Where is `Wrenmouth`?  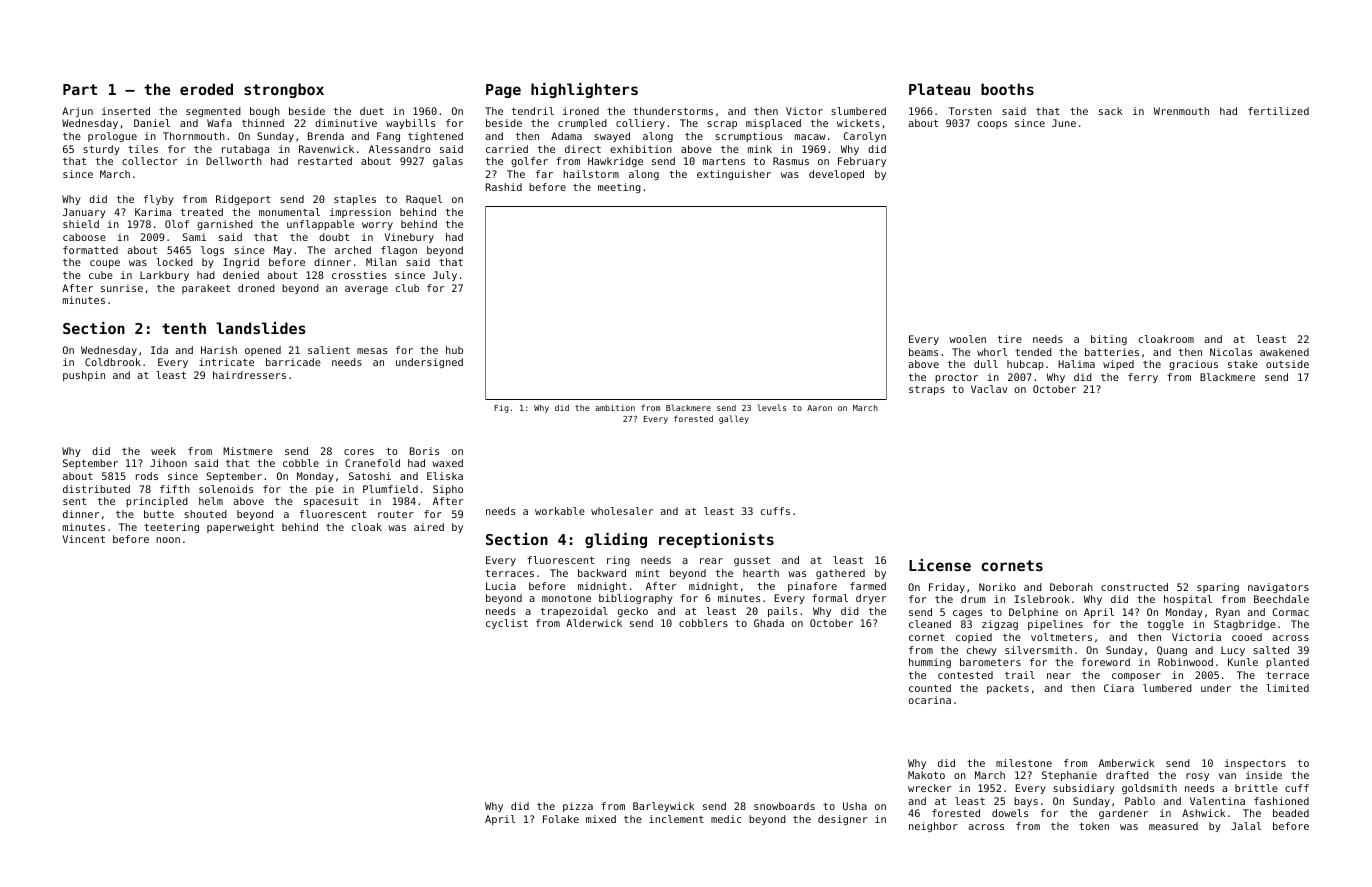
Wrenmouth is located at coordinates (1181, 111).
